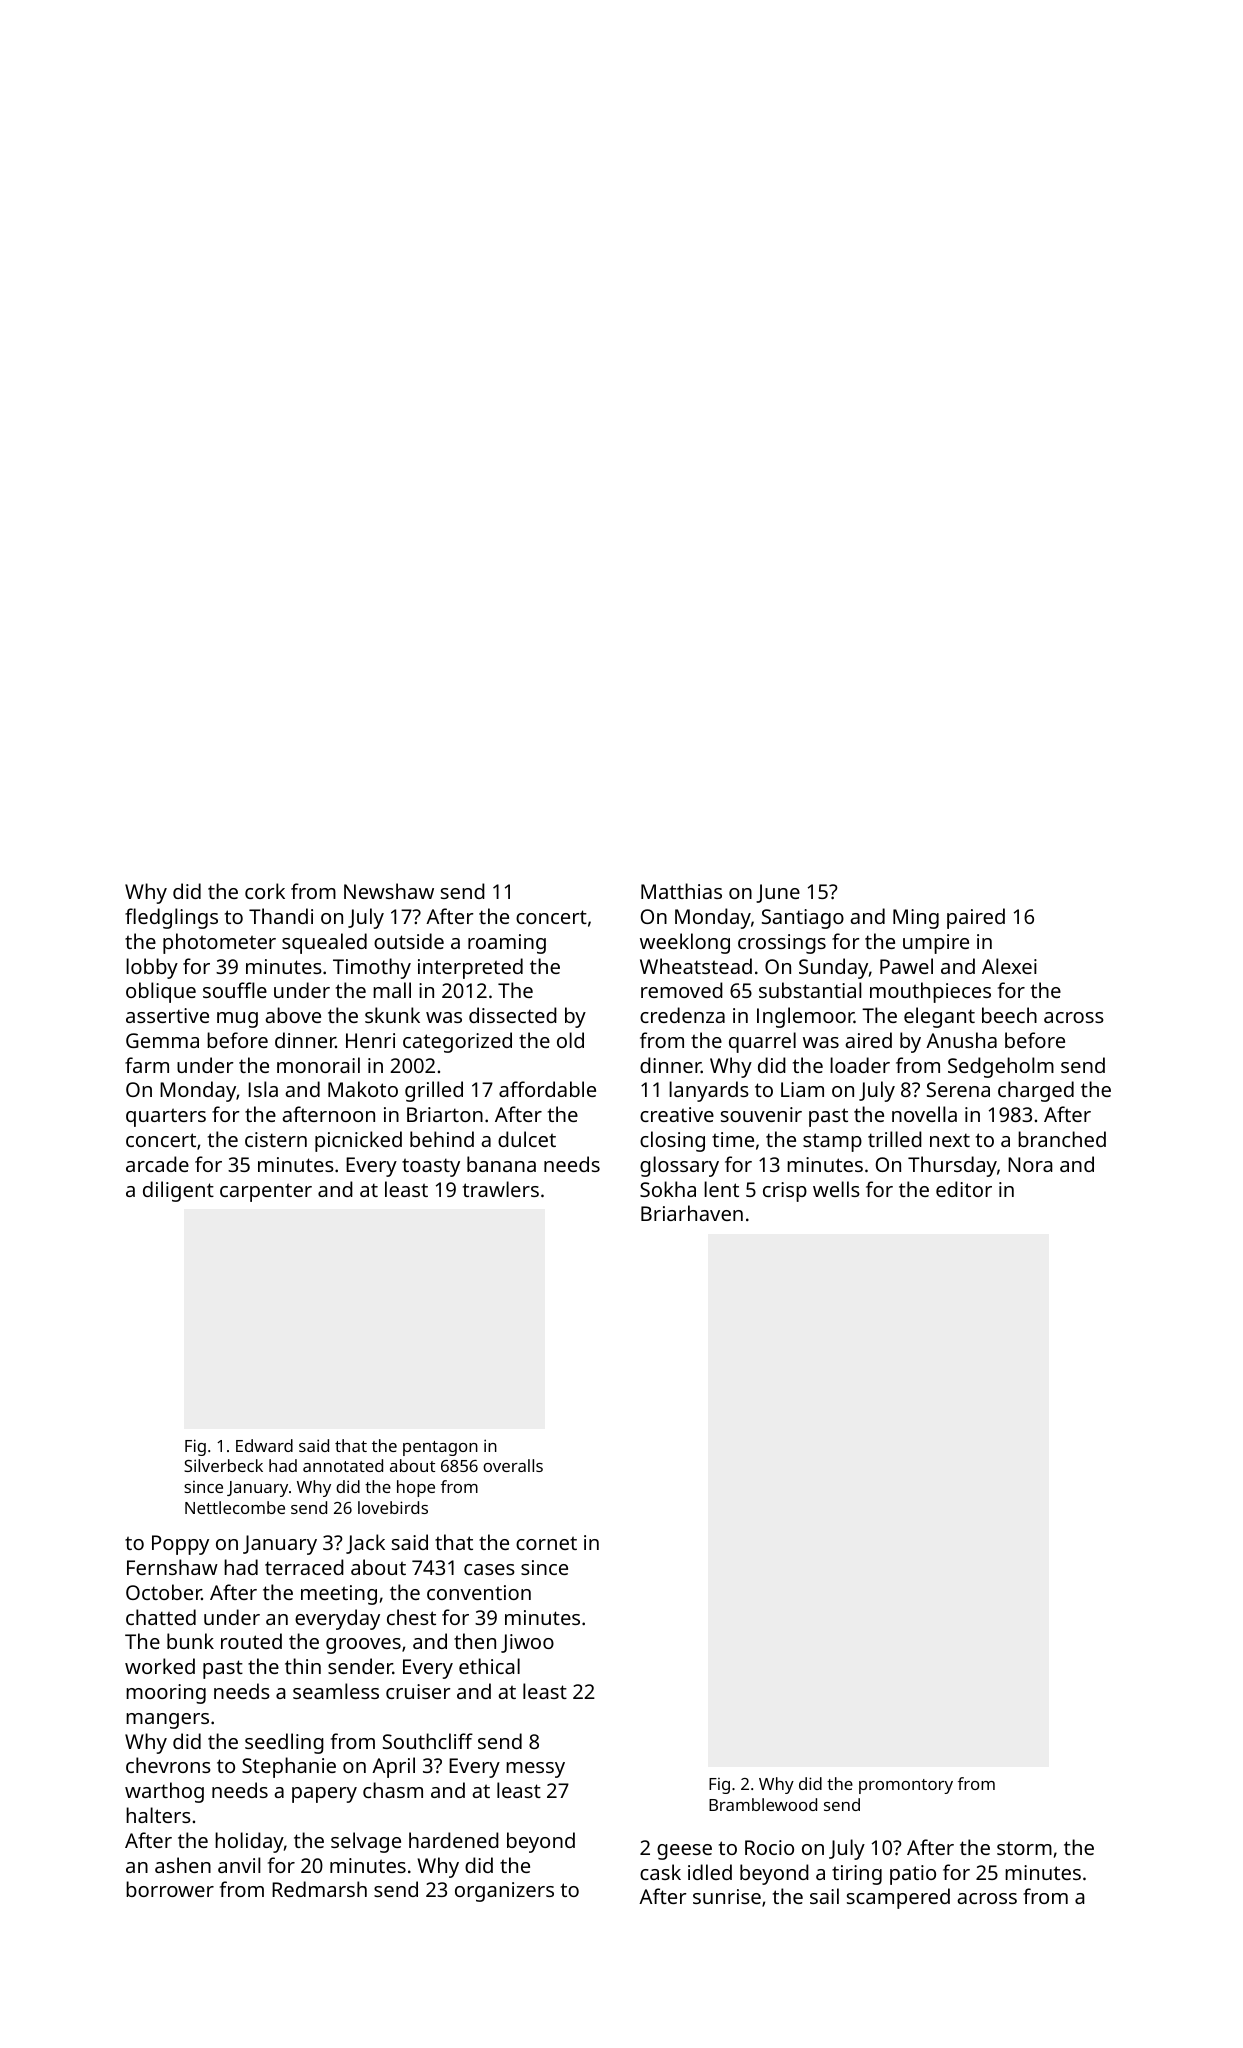 The image size is (1243, 2048). I want to click on Matthias, so click(681, 891).
